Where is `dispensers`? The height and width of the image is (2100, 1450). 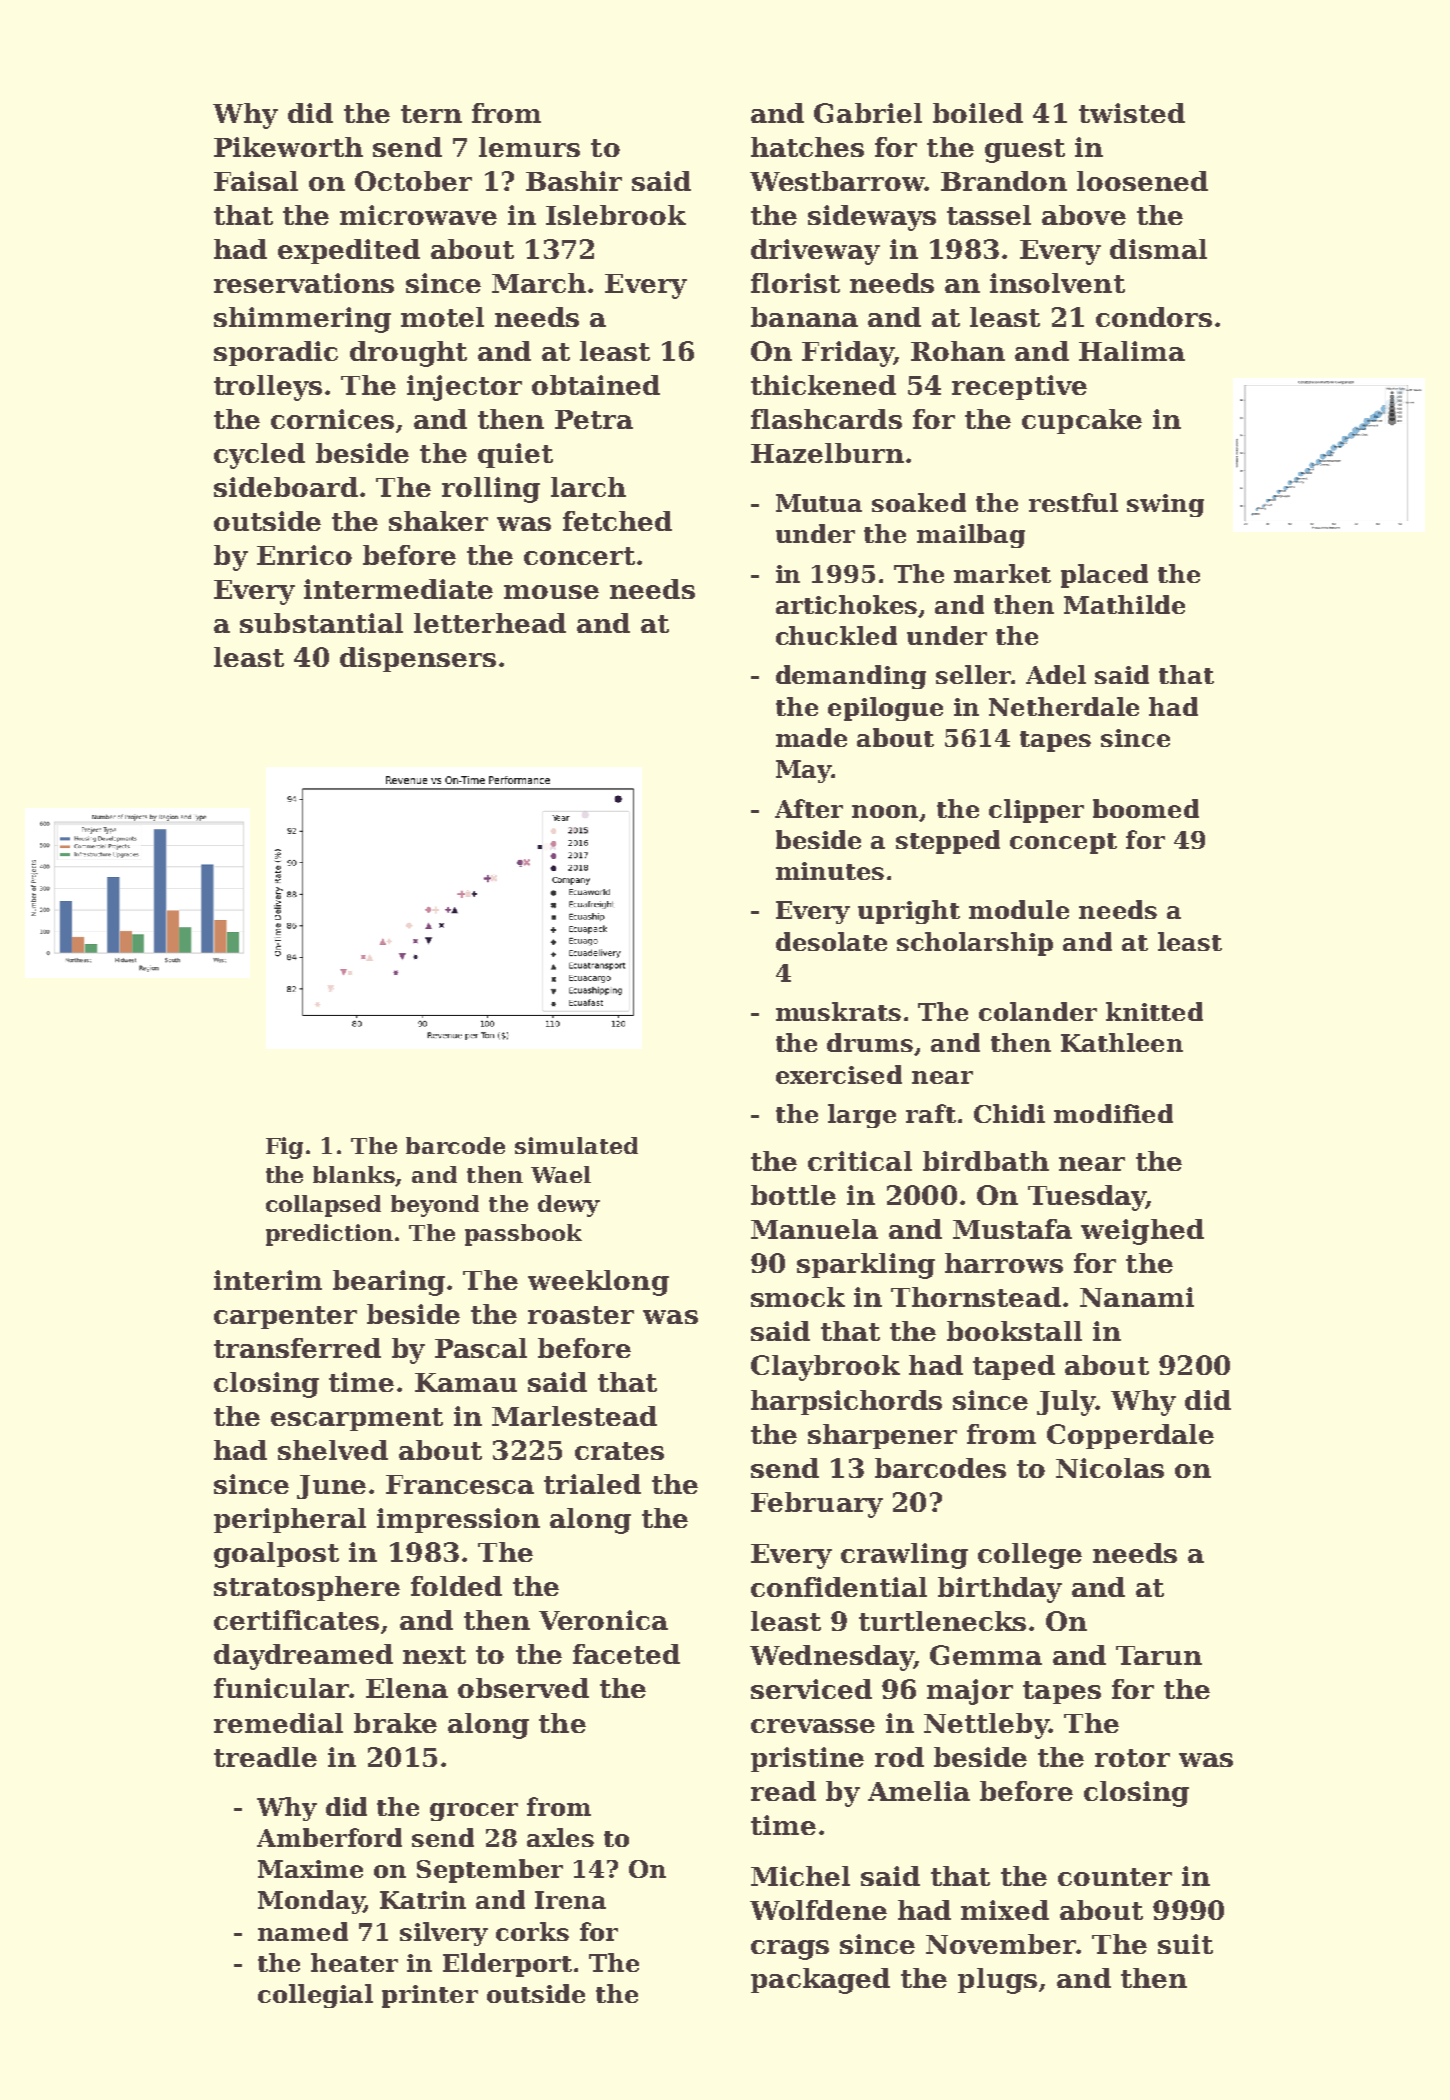
dispensers is located at coordinates (418, 659).
